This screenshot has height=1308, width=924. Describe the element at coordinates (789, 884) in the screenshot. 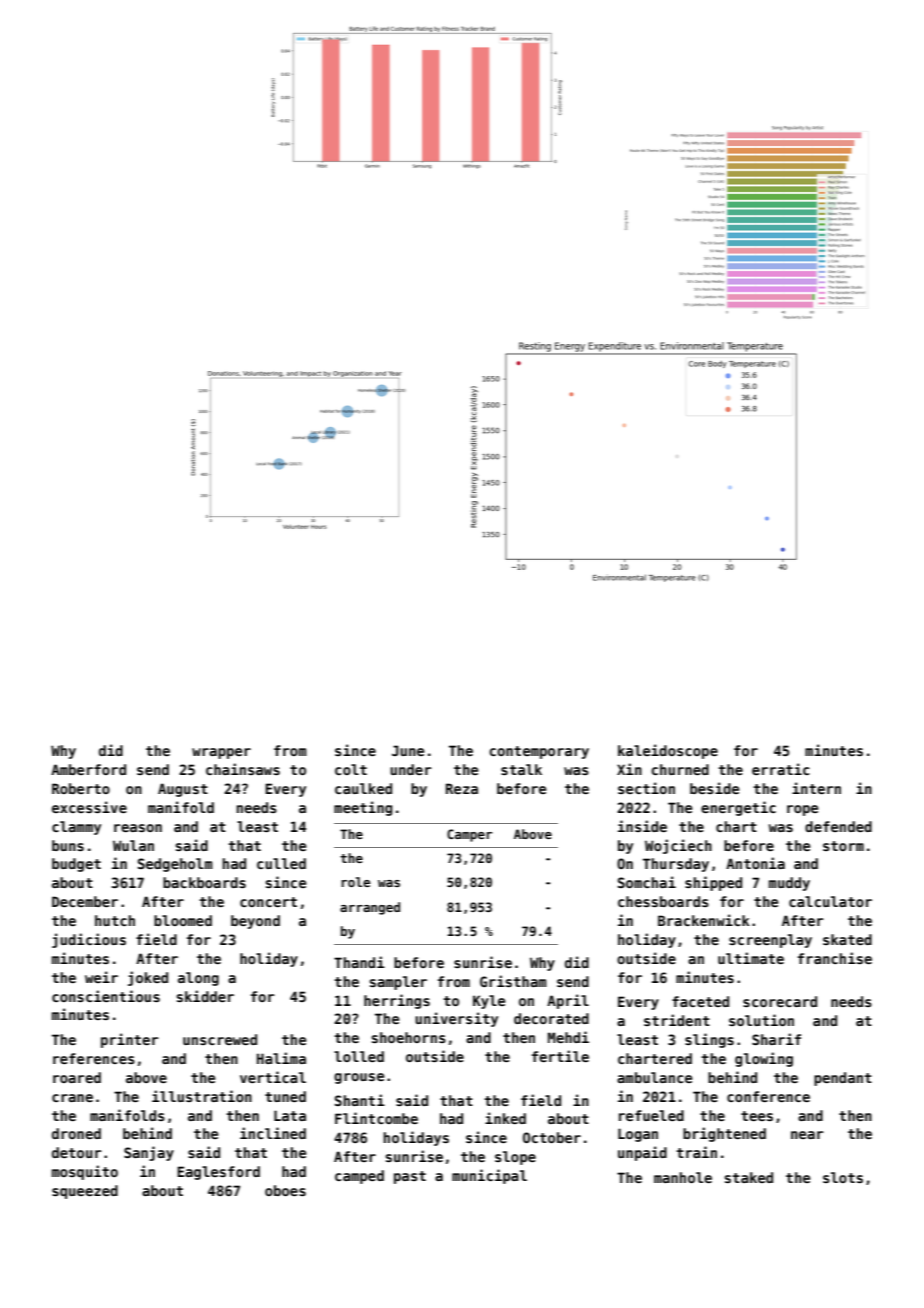

I see `muddy` at that location.
